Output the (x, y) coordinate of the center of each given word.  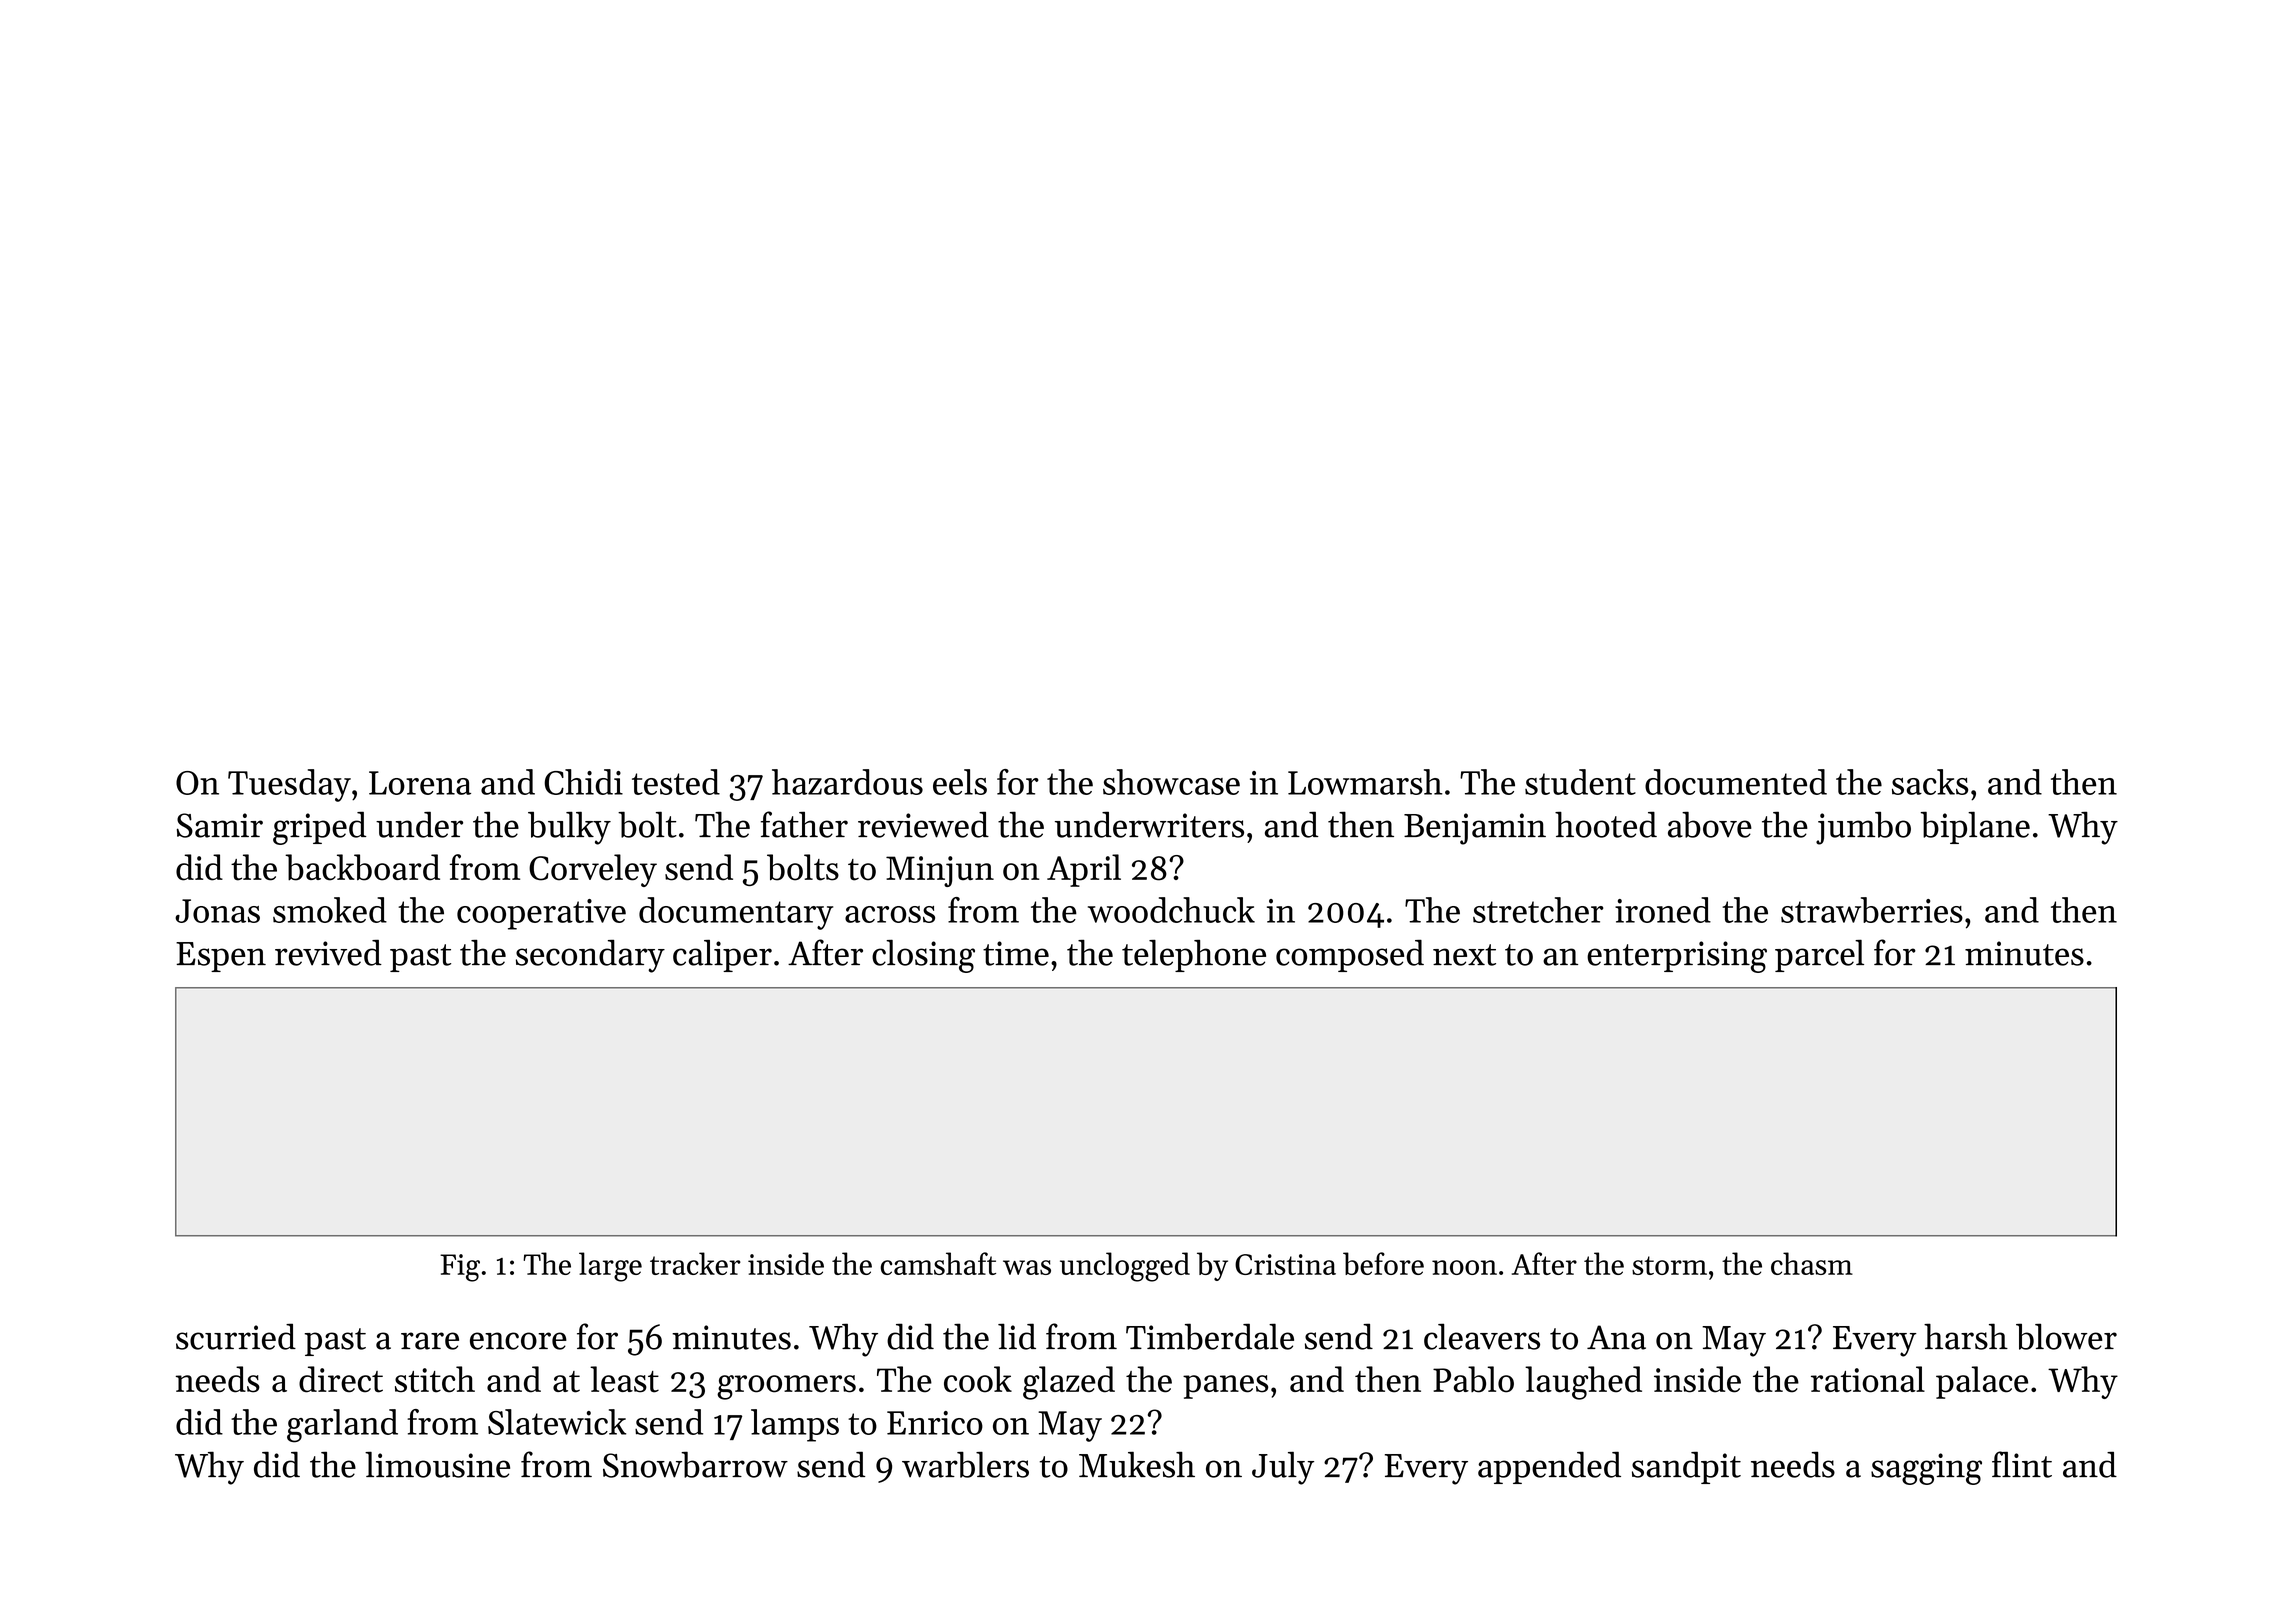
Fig (460, 1268)
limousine (437, 1464)
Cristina (1285, 1264)
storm (1669, 1265)
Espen (221, 957)
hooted (1606, 824)
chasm (1812, 1263)
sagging (1926, 1469)
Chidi (583, 782)
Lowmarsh (1365, 782)
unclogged (1125, 1267)
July (1283, 1468)
